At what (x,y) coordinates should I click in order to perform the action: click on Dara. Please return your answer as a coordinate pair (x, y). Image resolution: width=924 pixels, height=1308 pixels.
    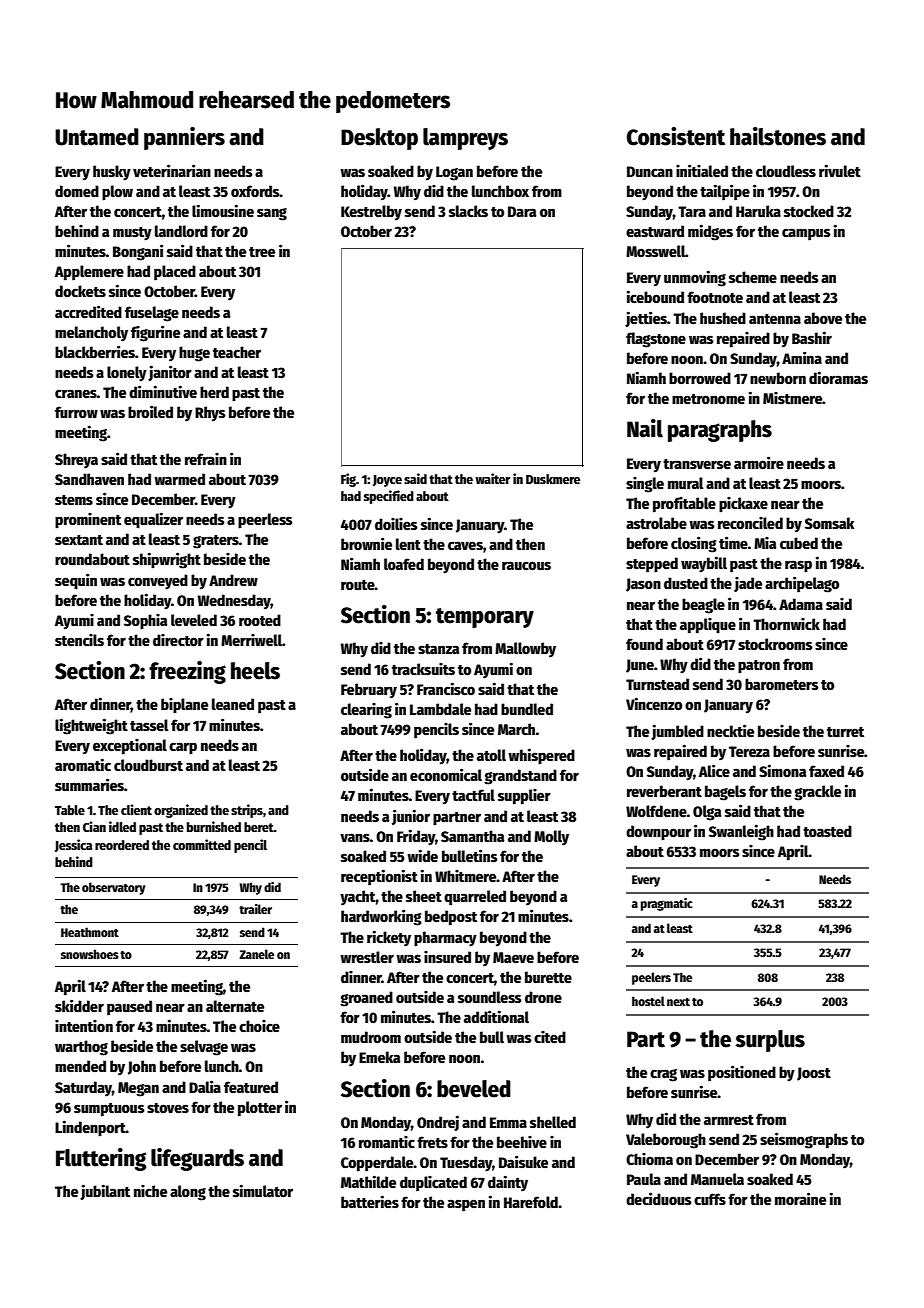
    Looking at the image, I should click on (522, 211).
